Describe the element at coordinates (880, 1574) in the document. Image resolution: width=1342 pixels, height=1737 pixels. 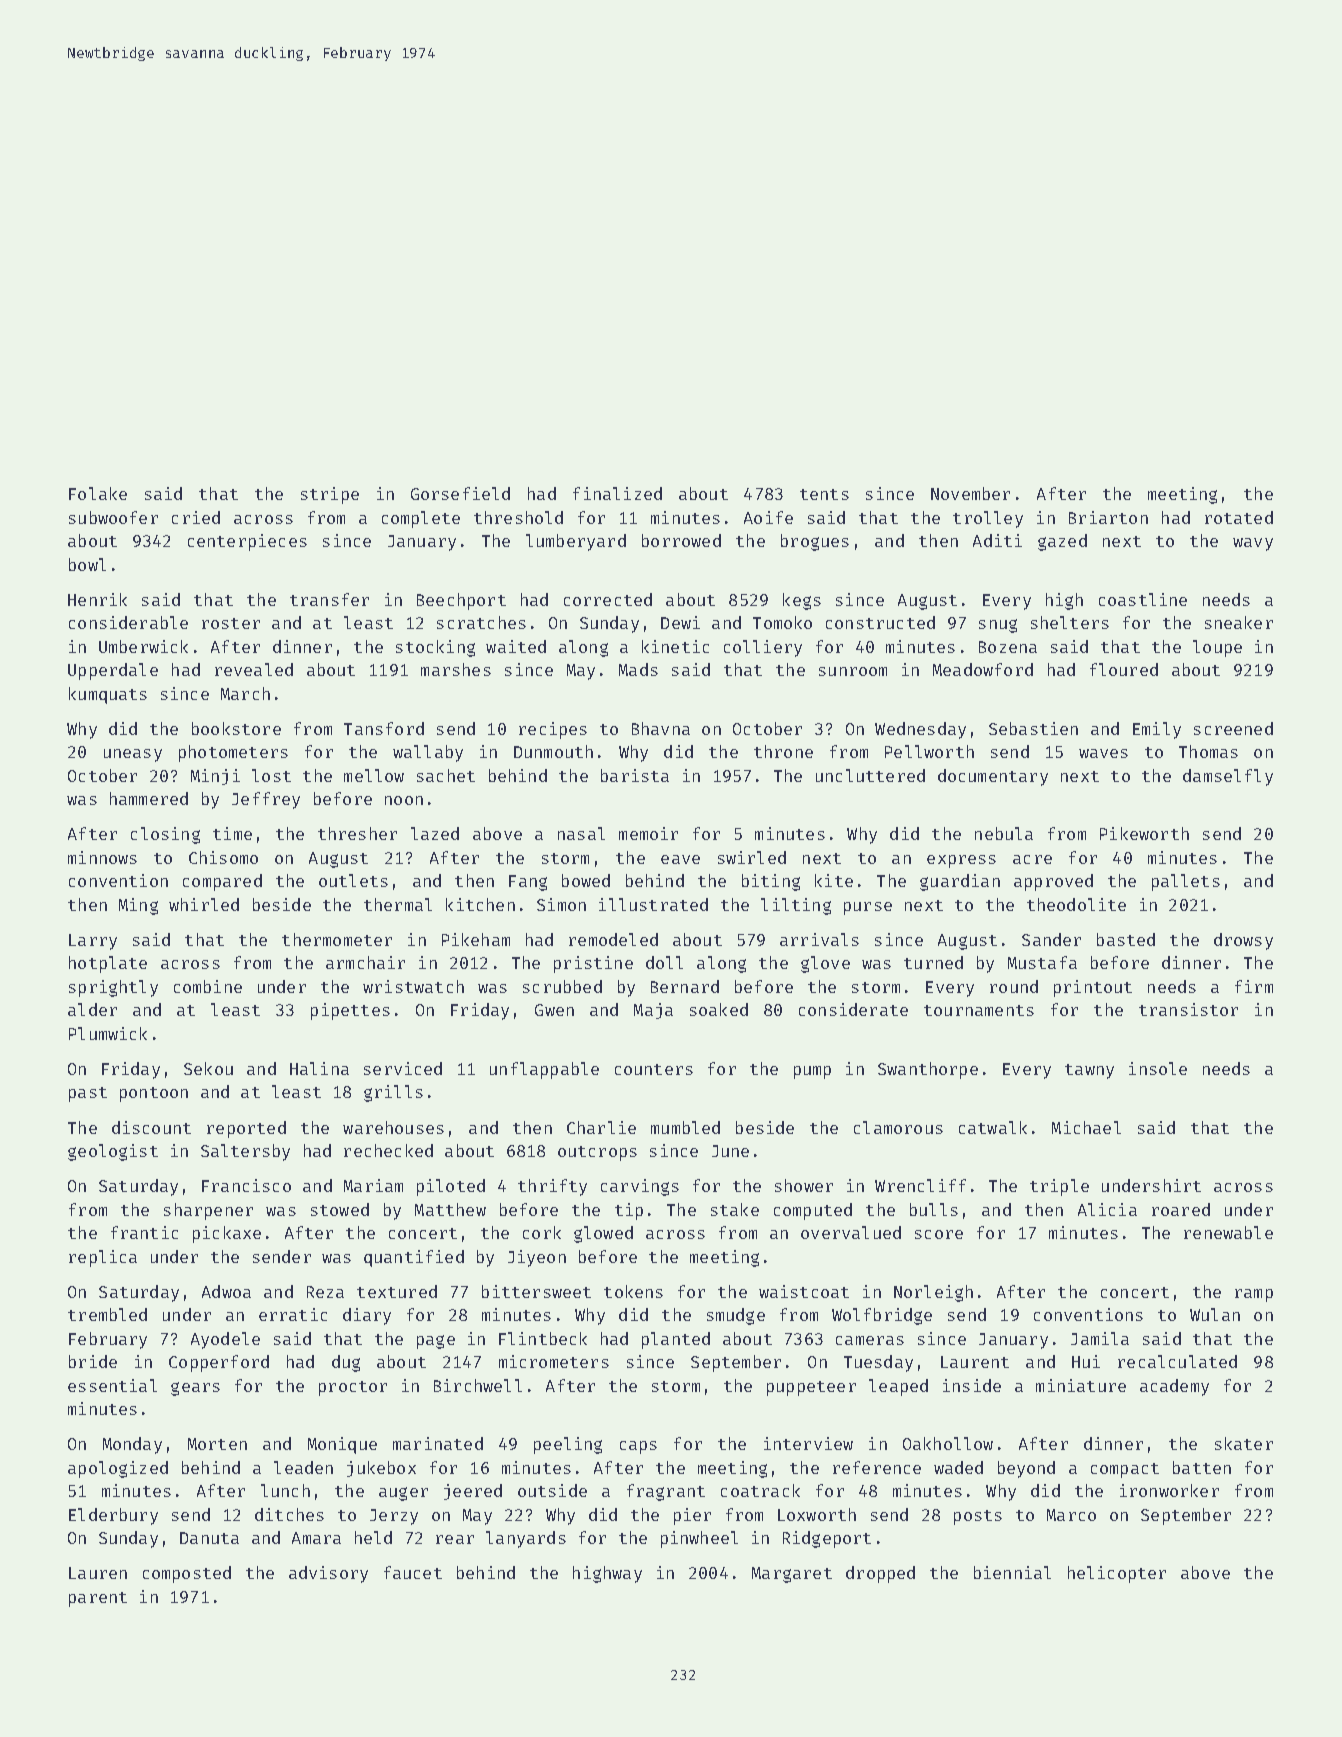
I see `dropped` at that location.
